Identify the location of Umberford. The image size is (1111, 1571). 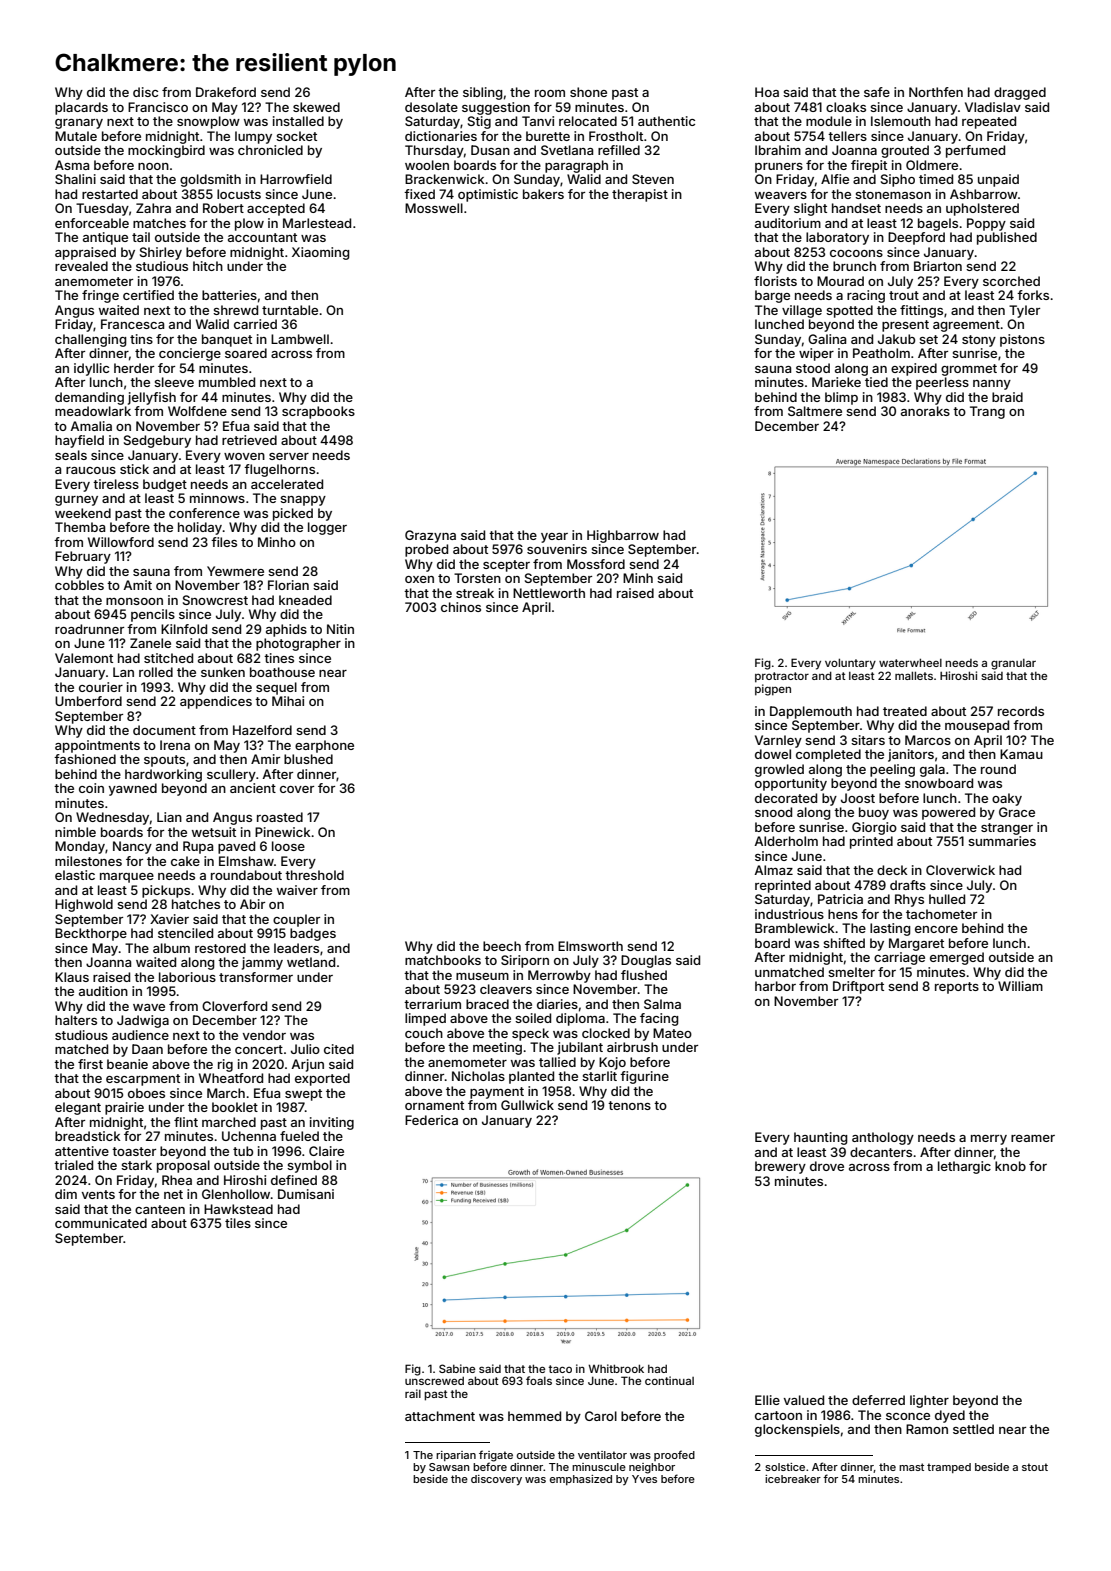
(88, 701).
